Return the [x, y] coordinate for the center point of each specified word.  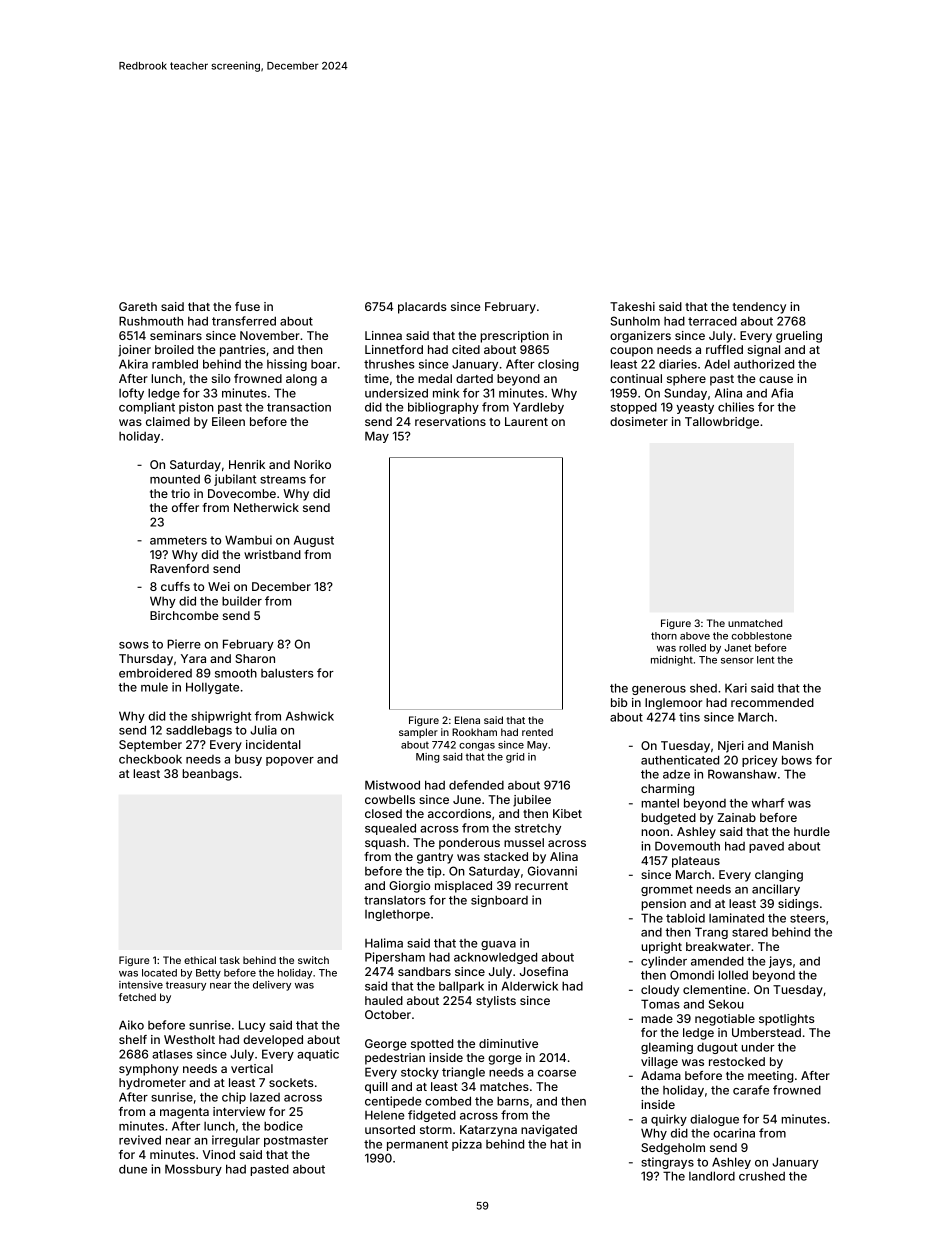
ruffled [724, 349]
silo [221, 378]
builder [242, 601]
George [386, 1045]
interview [239, 1111]
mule [154, 687]
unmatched [755, 623]
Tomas [660, 1004]
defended [476, 785]
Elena [467, 720]
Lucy [252, 1026]
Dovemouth [687, 846]
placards [422, 308]
